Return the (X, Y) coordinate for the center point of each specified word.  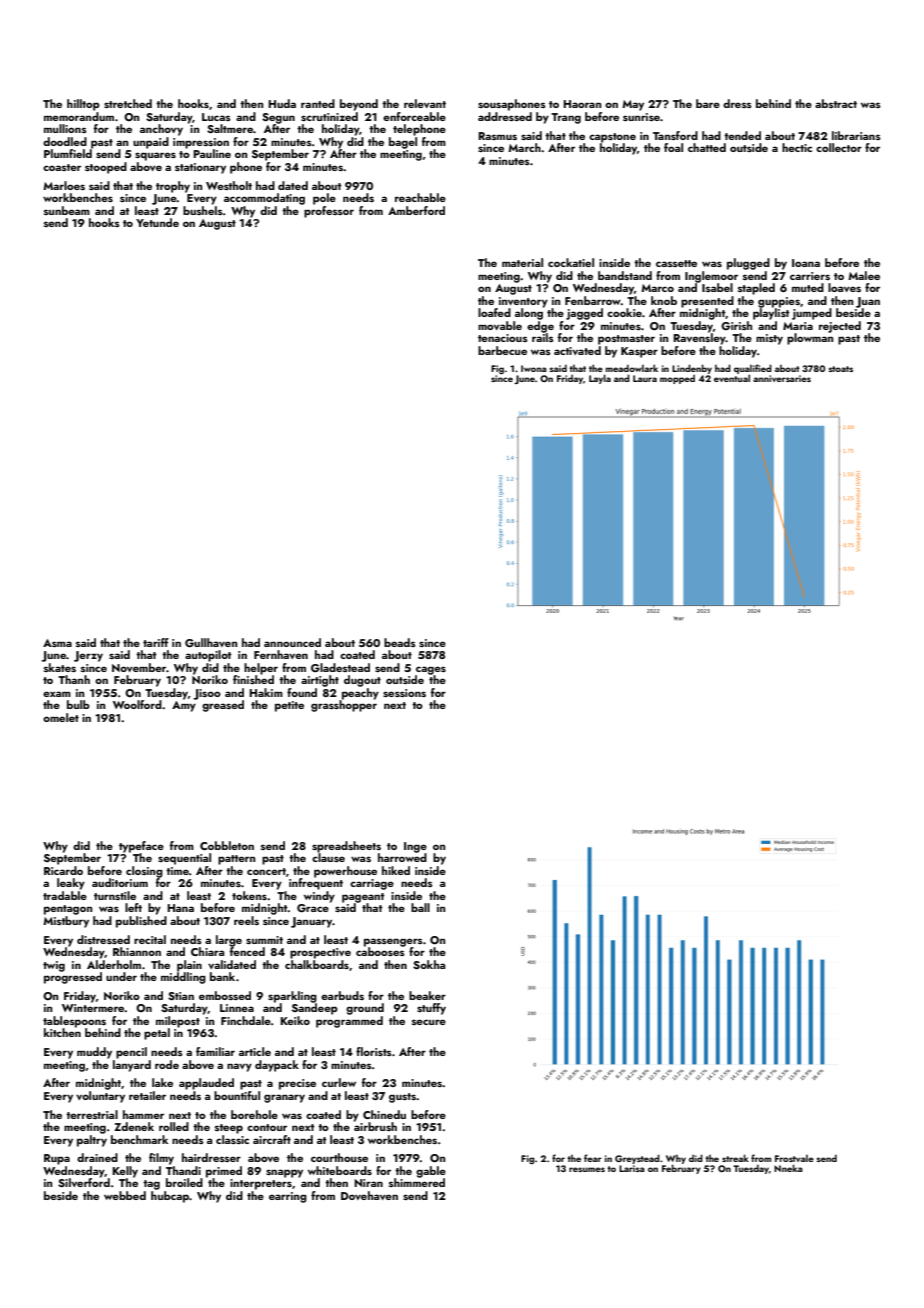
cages (431, 670)
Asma (57, 643)
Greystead (637, 1159)
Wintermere (93, 1008)
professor (329, 212)
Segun (278, 118)
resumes (587, 1169)
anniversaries (782, 378)
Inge (415, 847)
